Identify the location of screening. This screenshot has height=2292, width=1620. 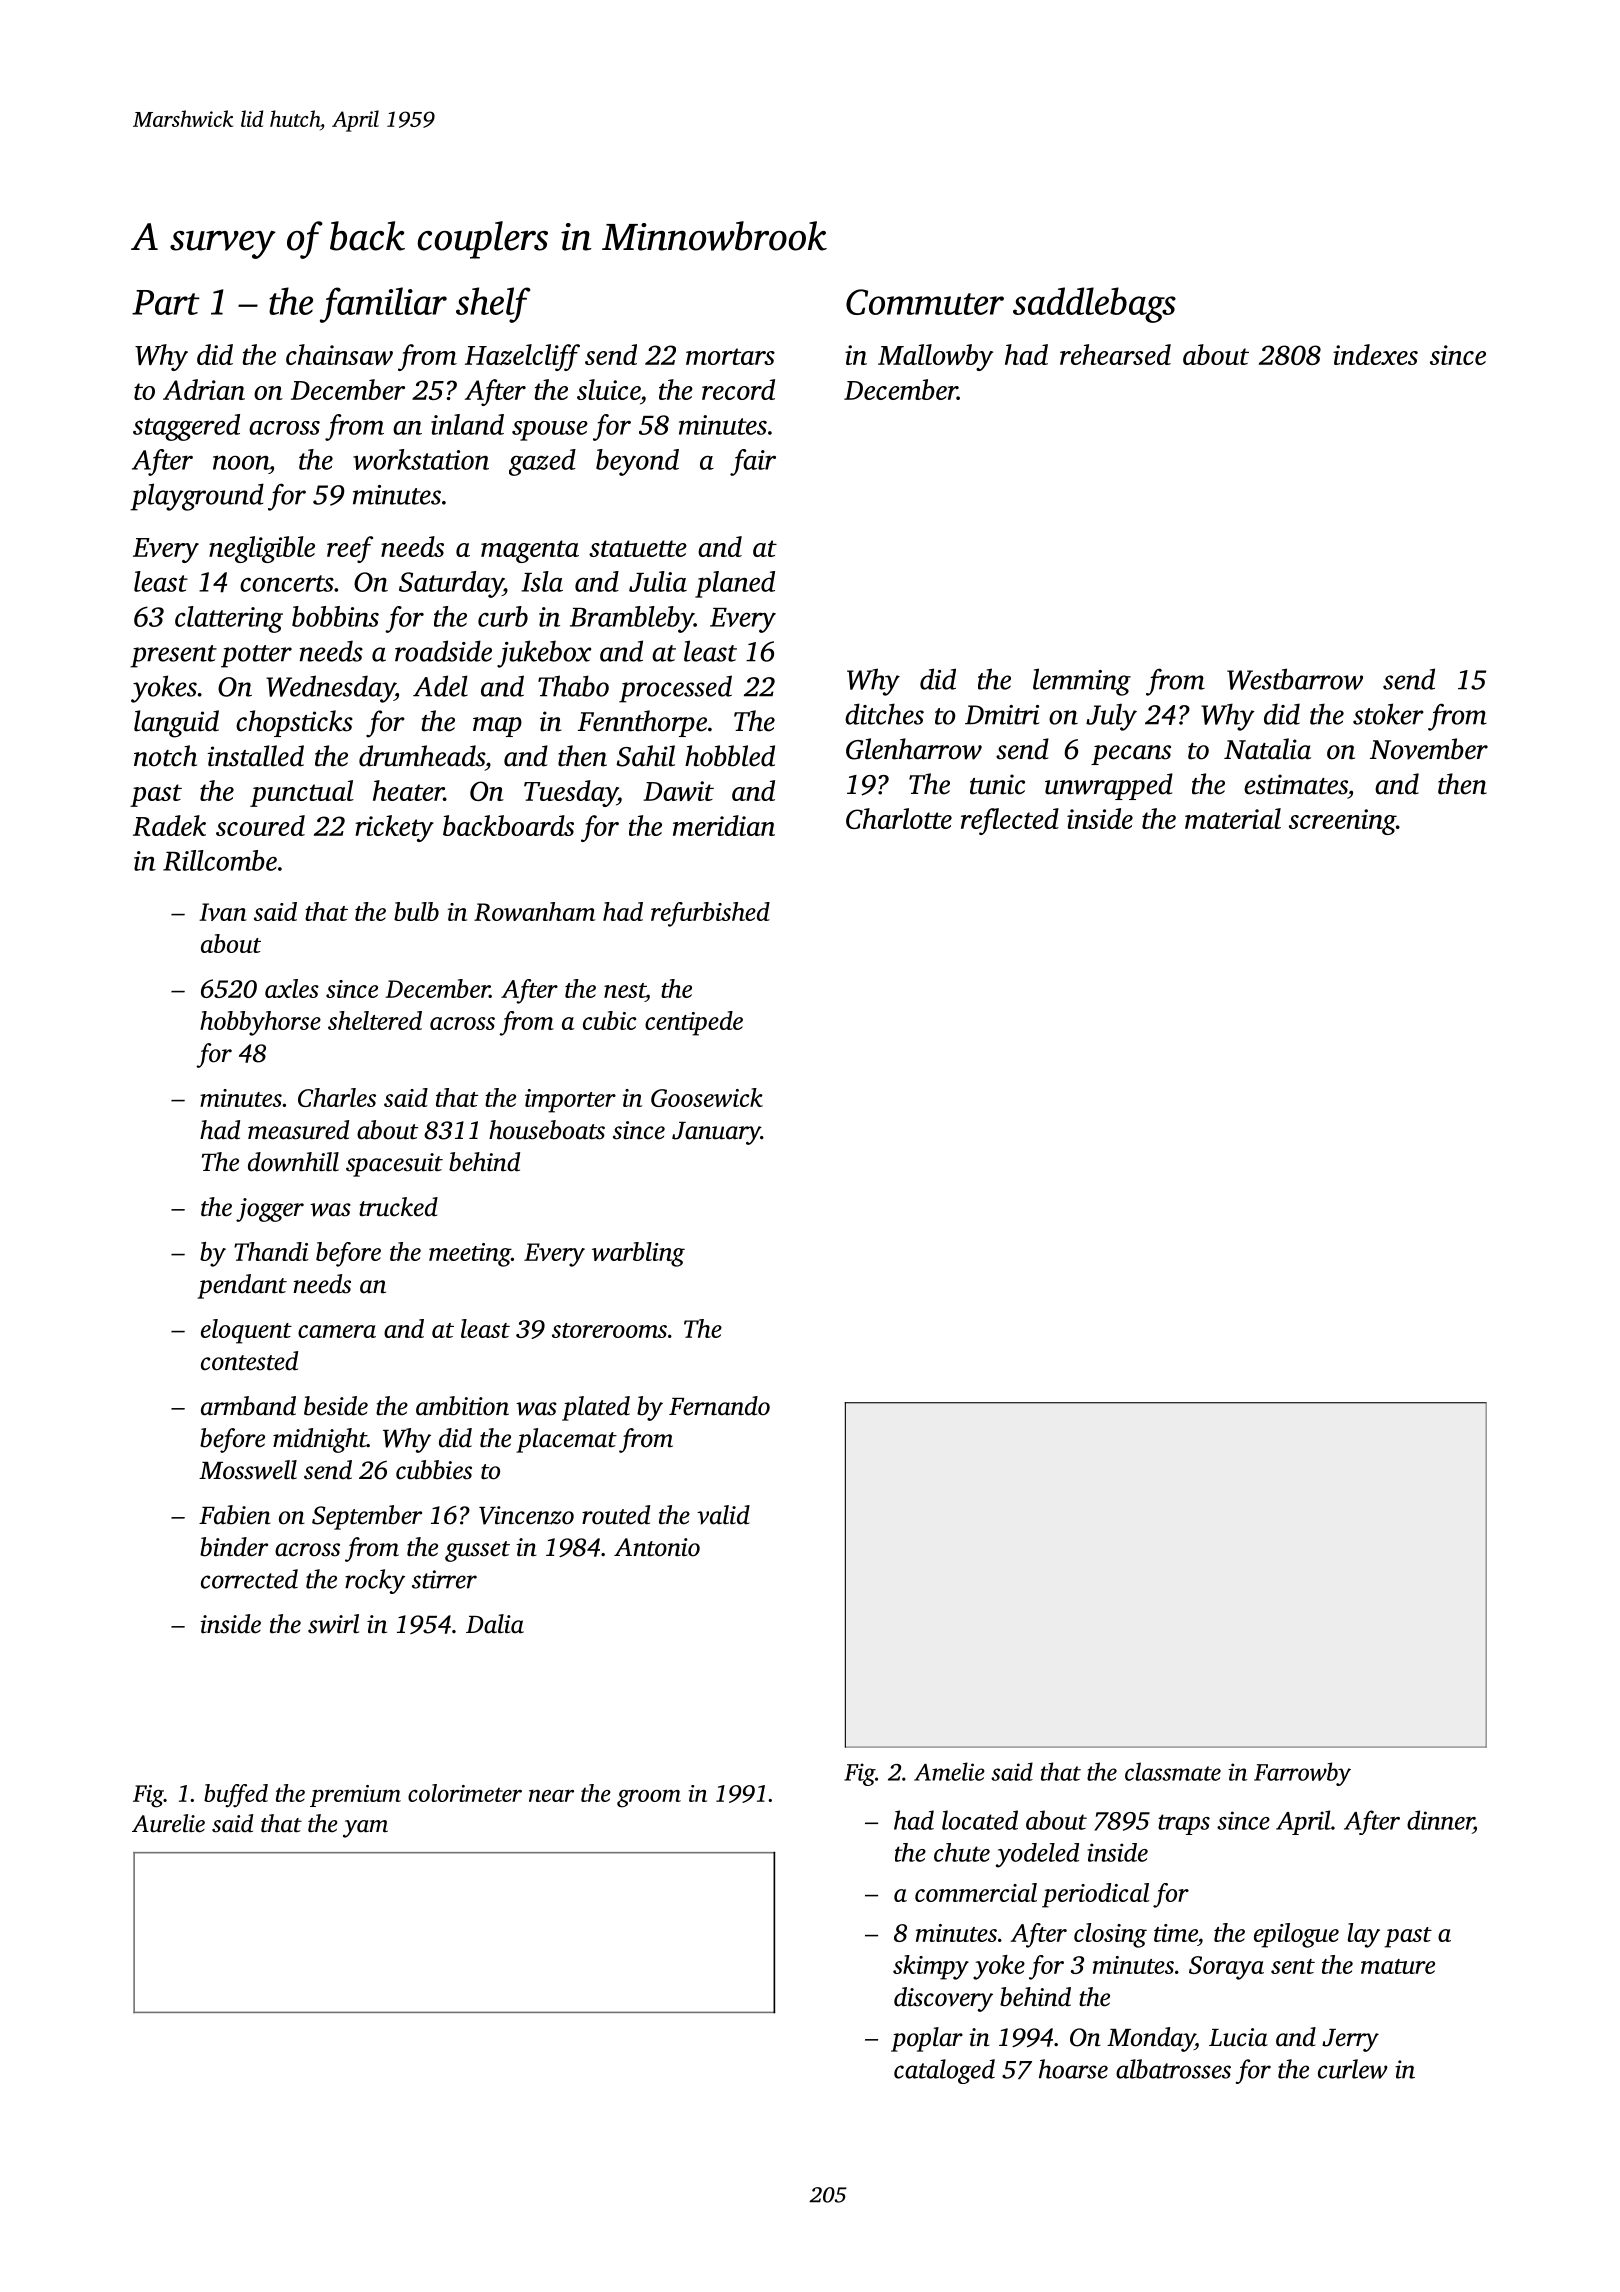
(1342, 822).
